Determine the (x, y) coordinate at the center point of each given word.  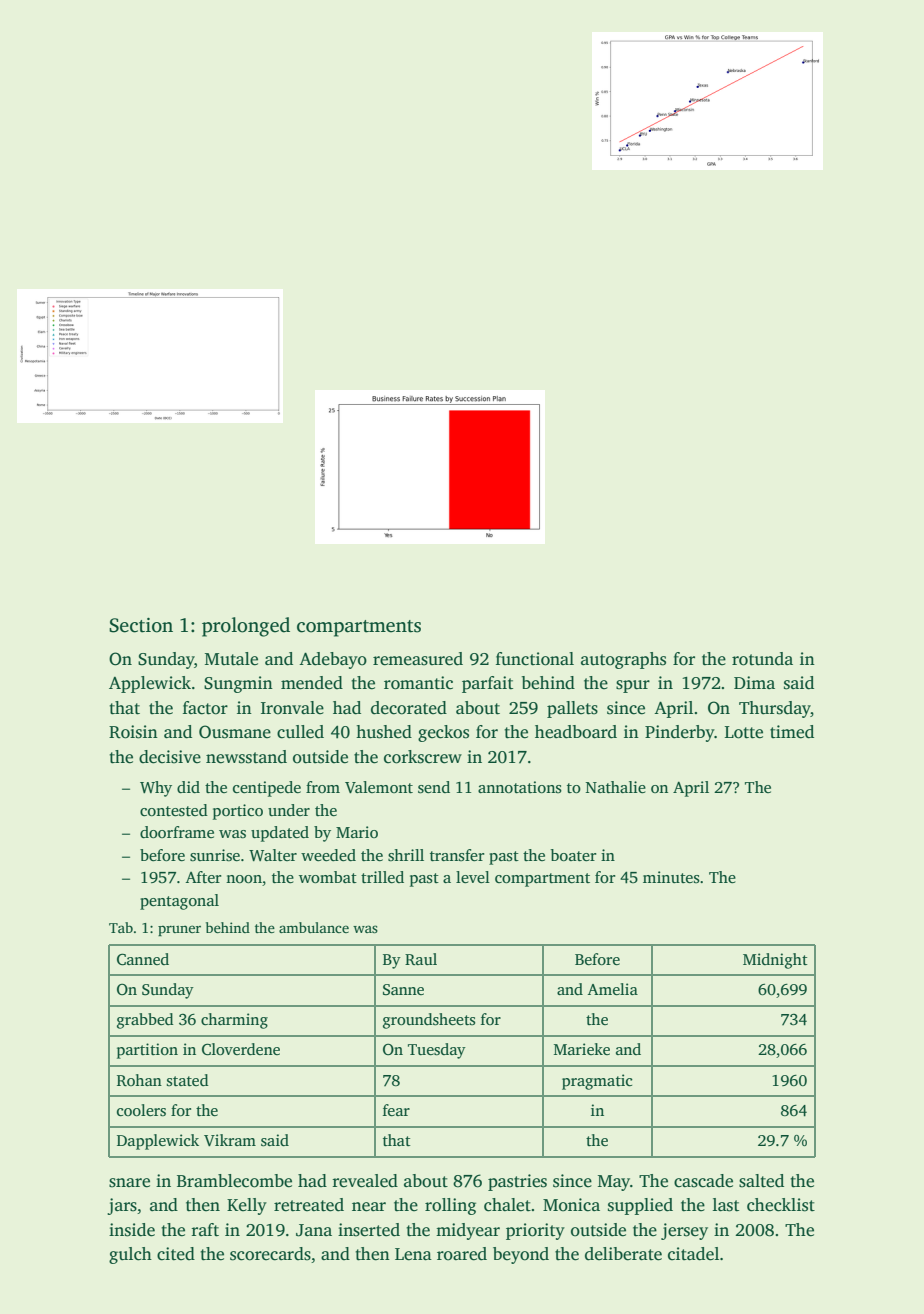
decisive (170, 757)
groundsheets (429, 1021)
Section (141, 625)
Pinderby (680, 733)
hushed (384, 732)
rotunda (762, 659)
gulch (130, 1255)
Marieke (582, 1049)
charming (234, 1021)
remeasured (418, 659)
